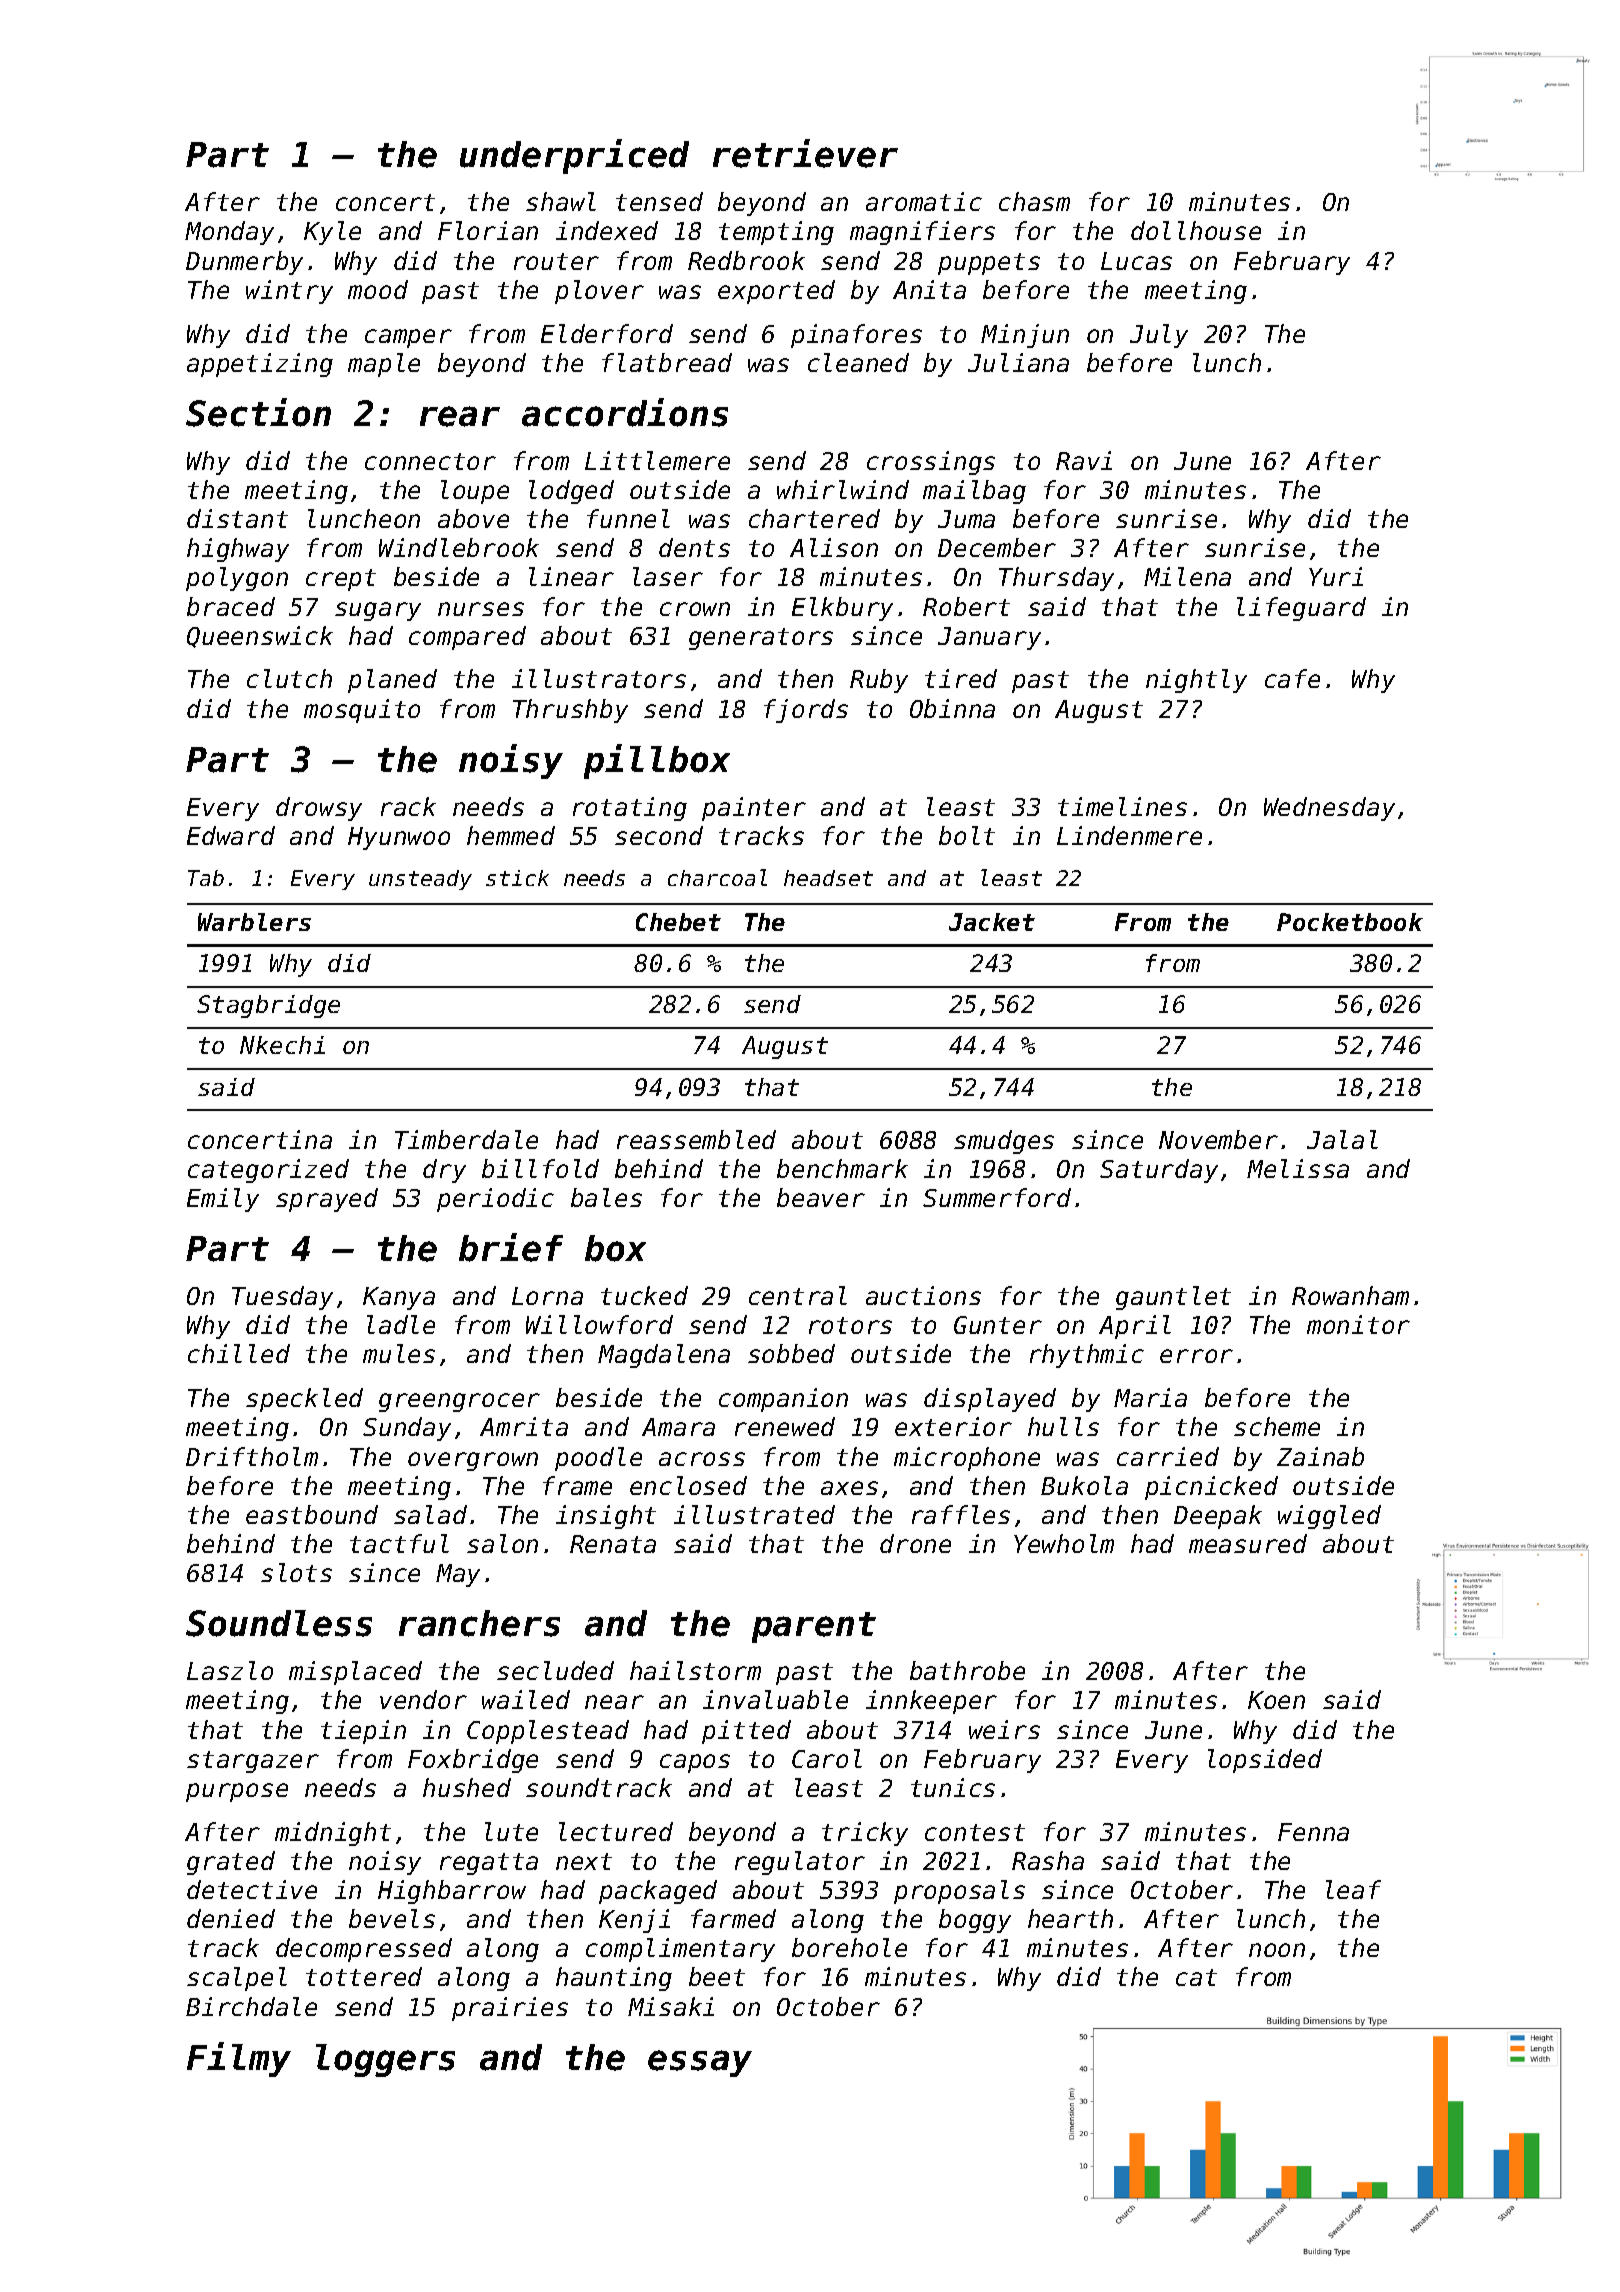 The width and height of the screenshot is (1620, 2292). Describe the element at coordinates (460, 416) in the screenshot. I see `rear` at that location.
